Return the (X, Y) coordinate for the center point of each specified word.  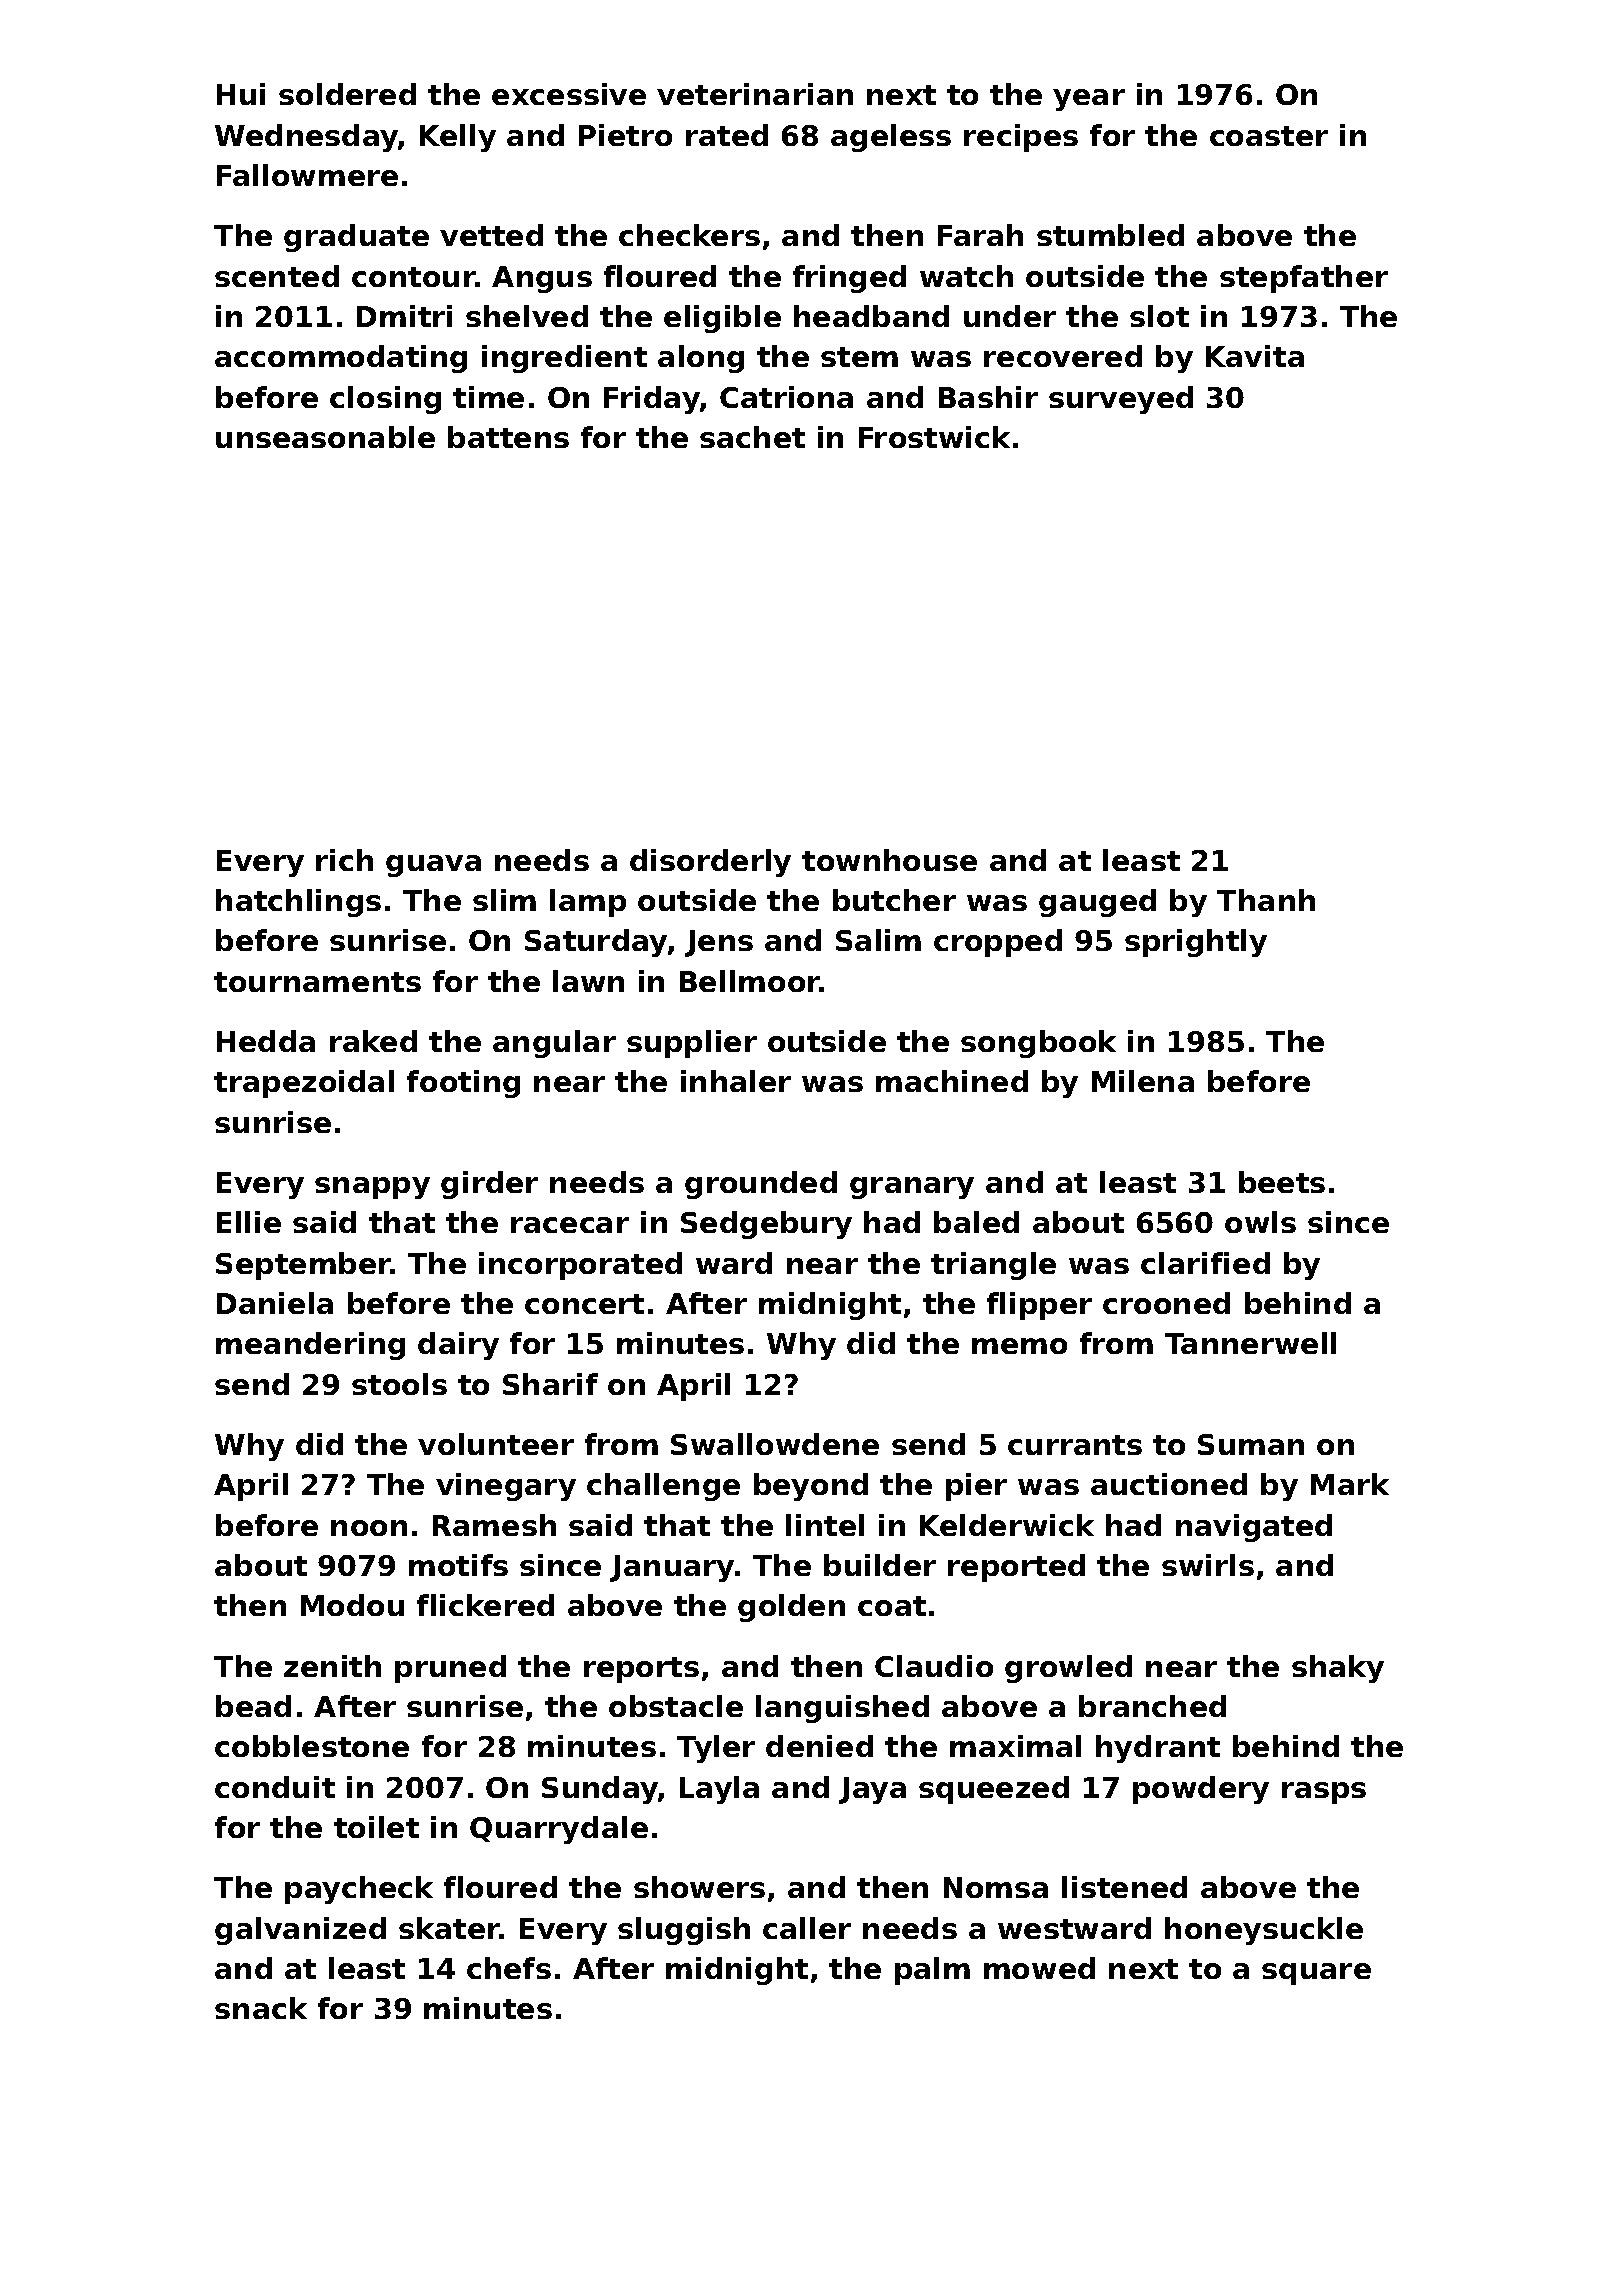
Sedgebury (766, 1225)
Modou (352, 1605)
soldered (347, 94)
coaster (1269, 136)
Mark (1350, 1484)
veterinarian (755, 94)
